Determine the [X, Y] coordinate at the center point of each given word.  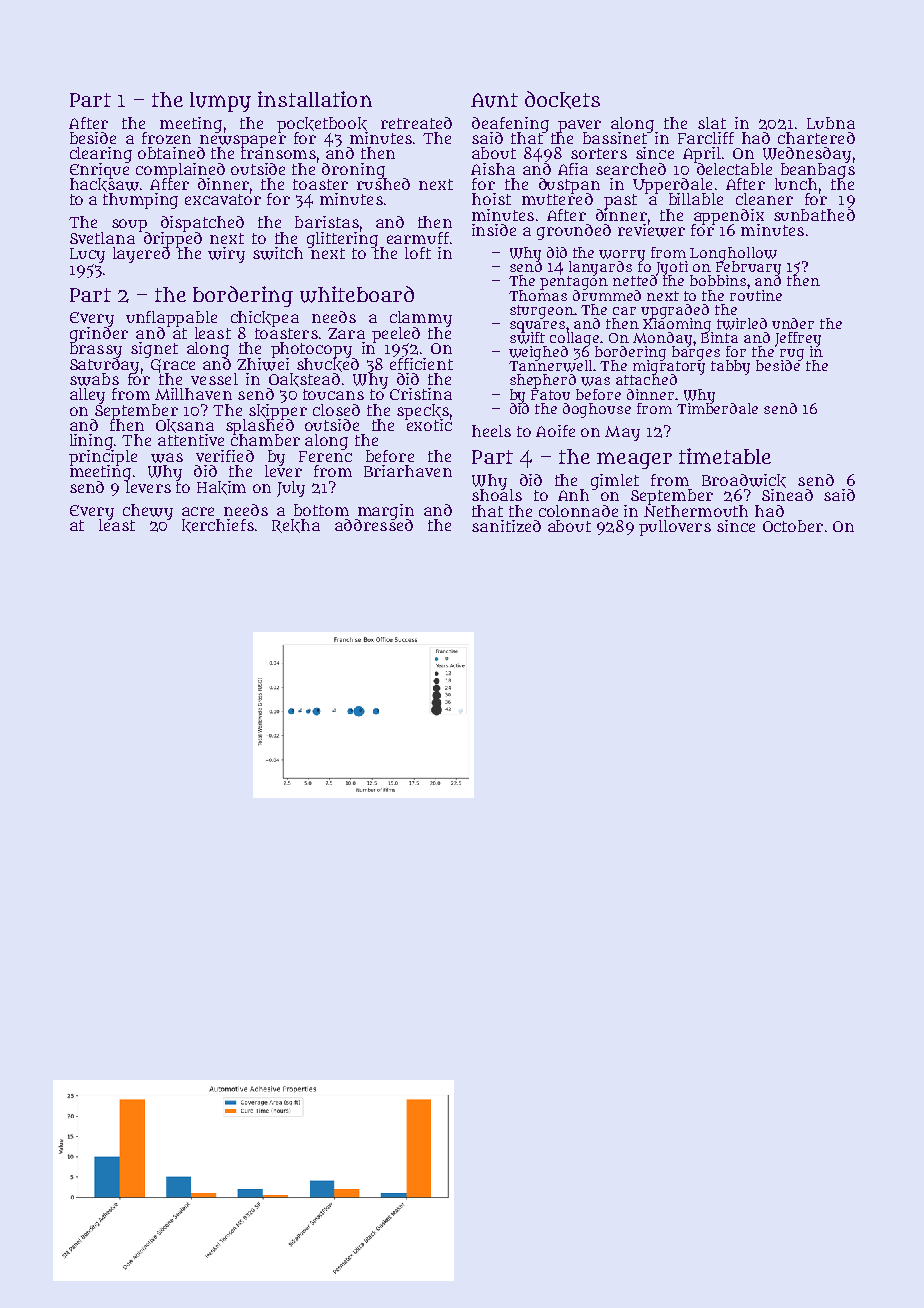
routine [756, 295]
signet [154, 350]
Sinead [787, 495]
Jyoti [672, 268]
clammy [421, 319]
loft [418, 253]
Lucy [87, 255]
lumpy [220, 102]
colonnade [578, 511]
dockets [562, 100]
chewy [148, 512]
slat [712, 123]
